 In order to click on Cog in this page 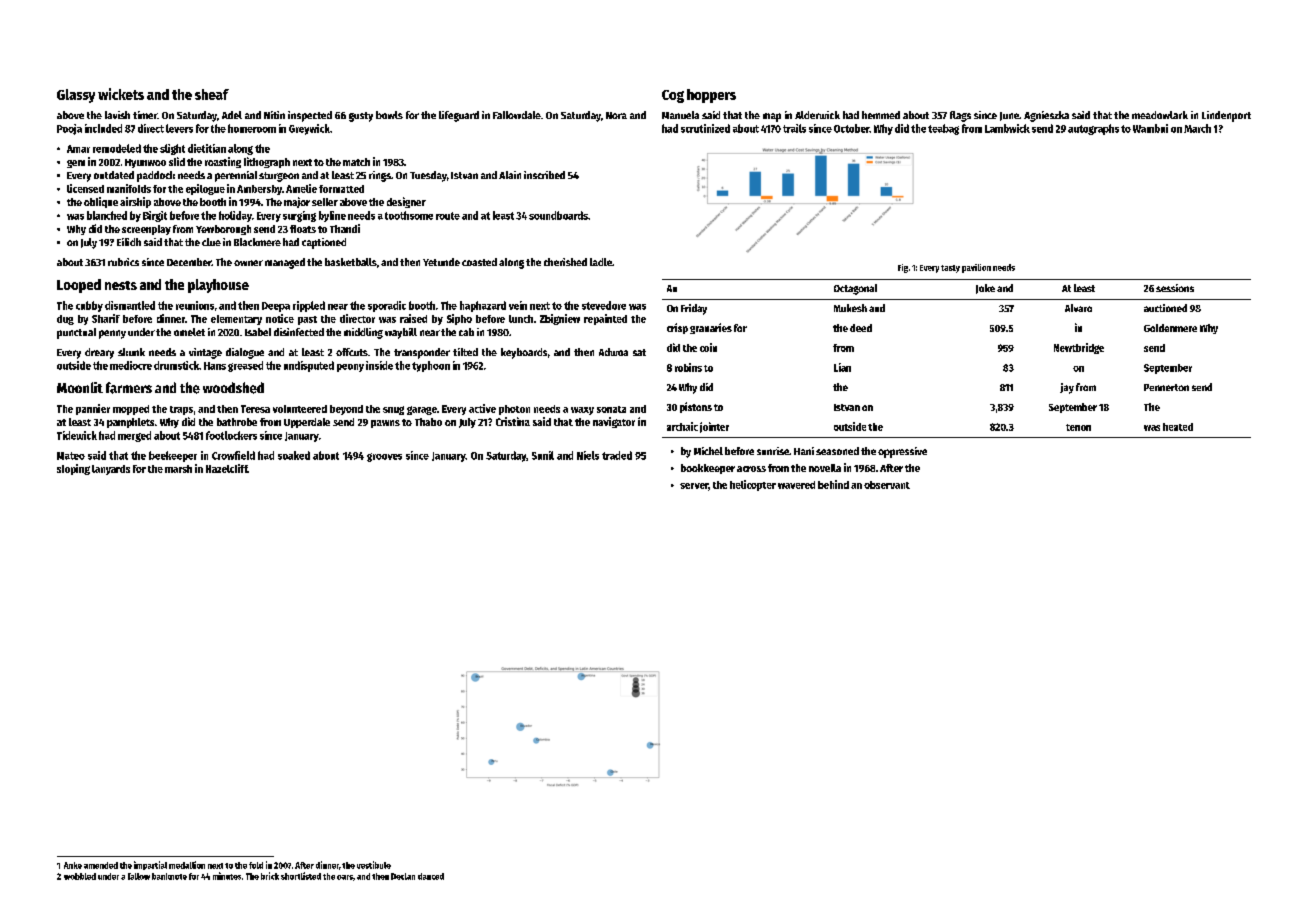, I will do `click(673, 96)`.
